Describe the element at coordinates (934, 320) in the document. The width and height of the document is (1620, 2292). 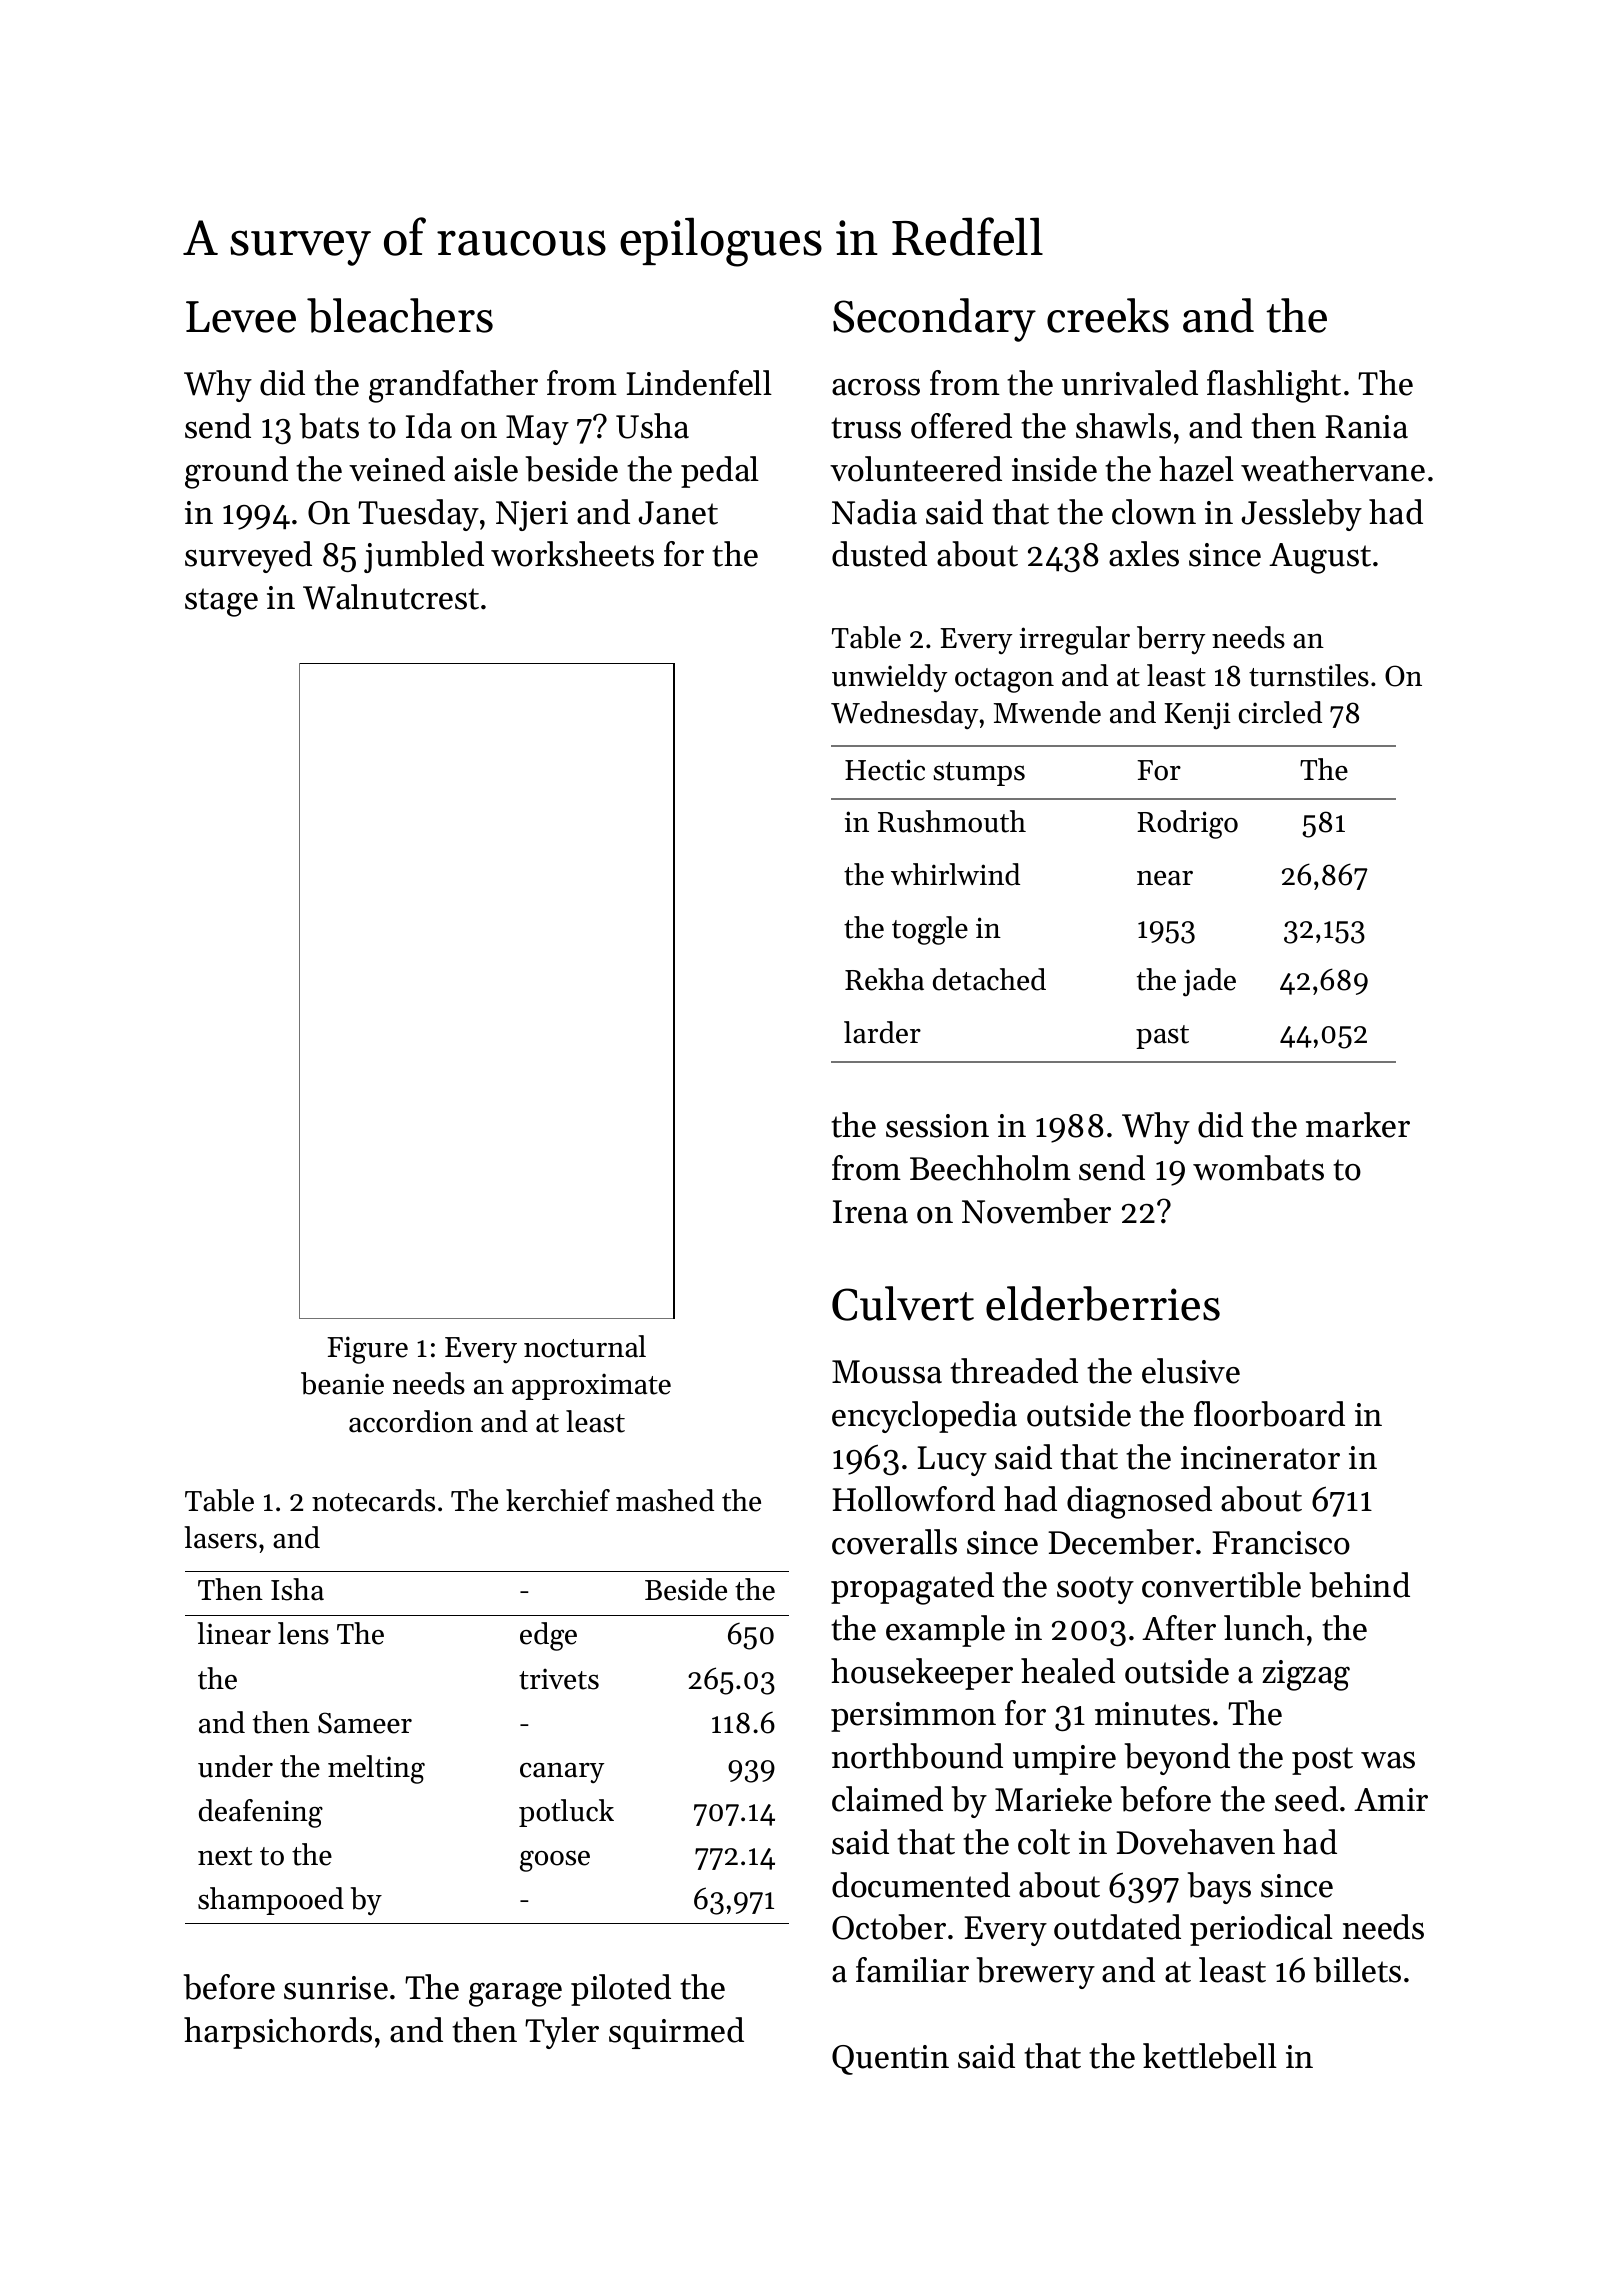
I see `Secondary` at that location.
